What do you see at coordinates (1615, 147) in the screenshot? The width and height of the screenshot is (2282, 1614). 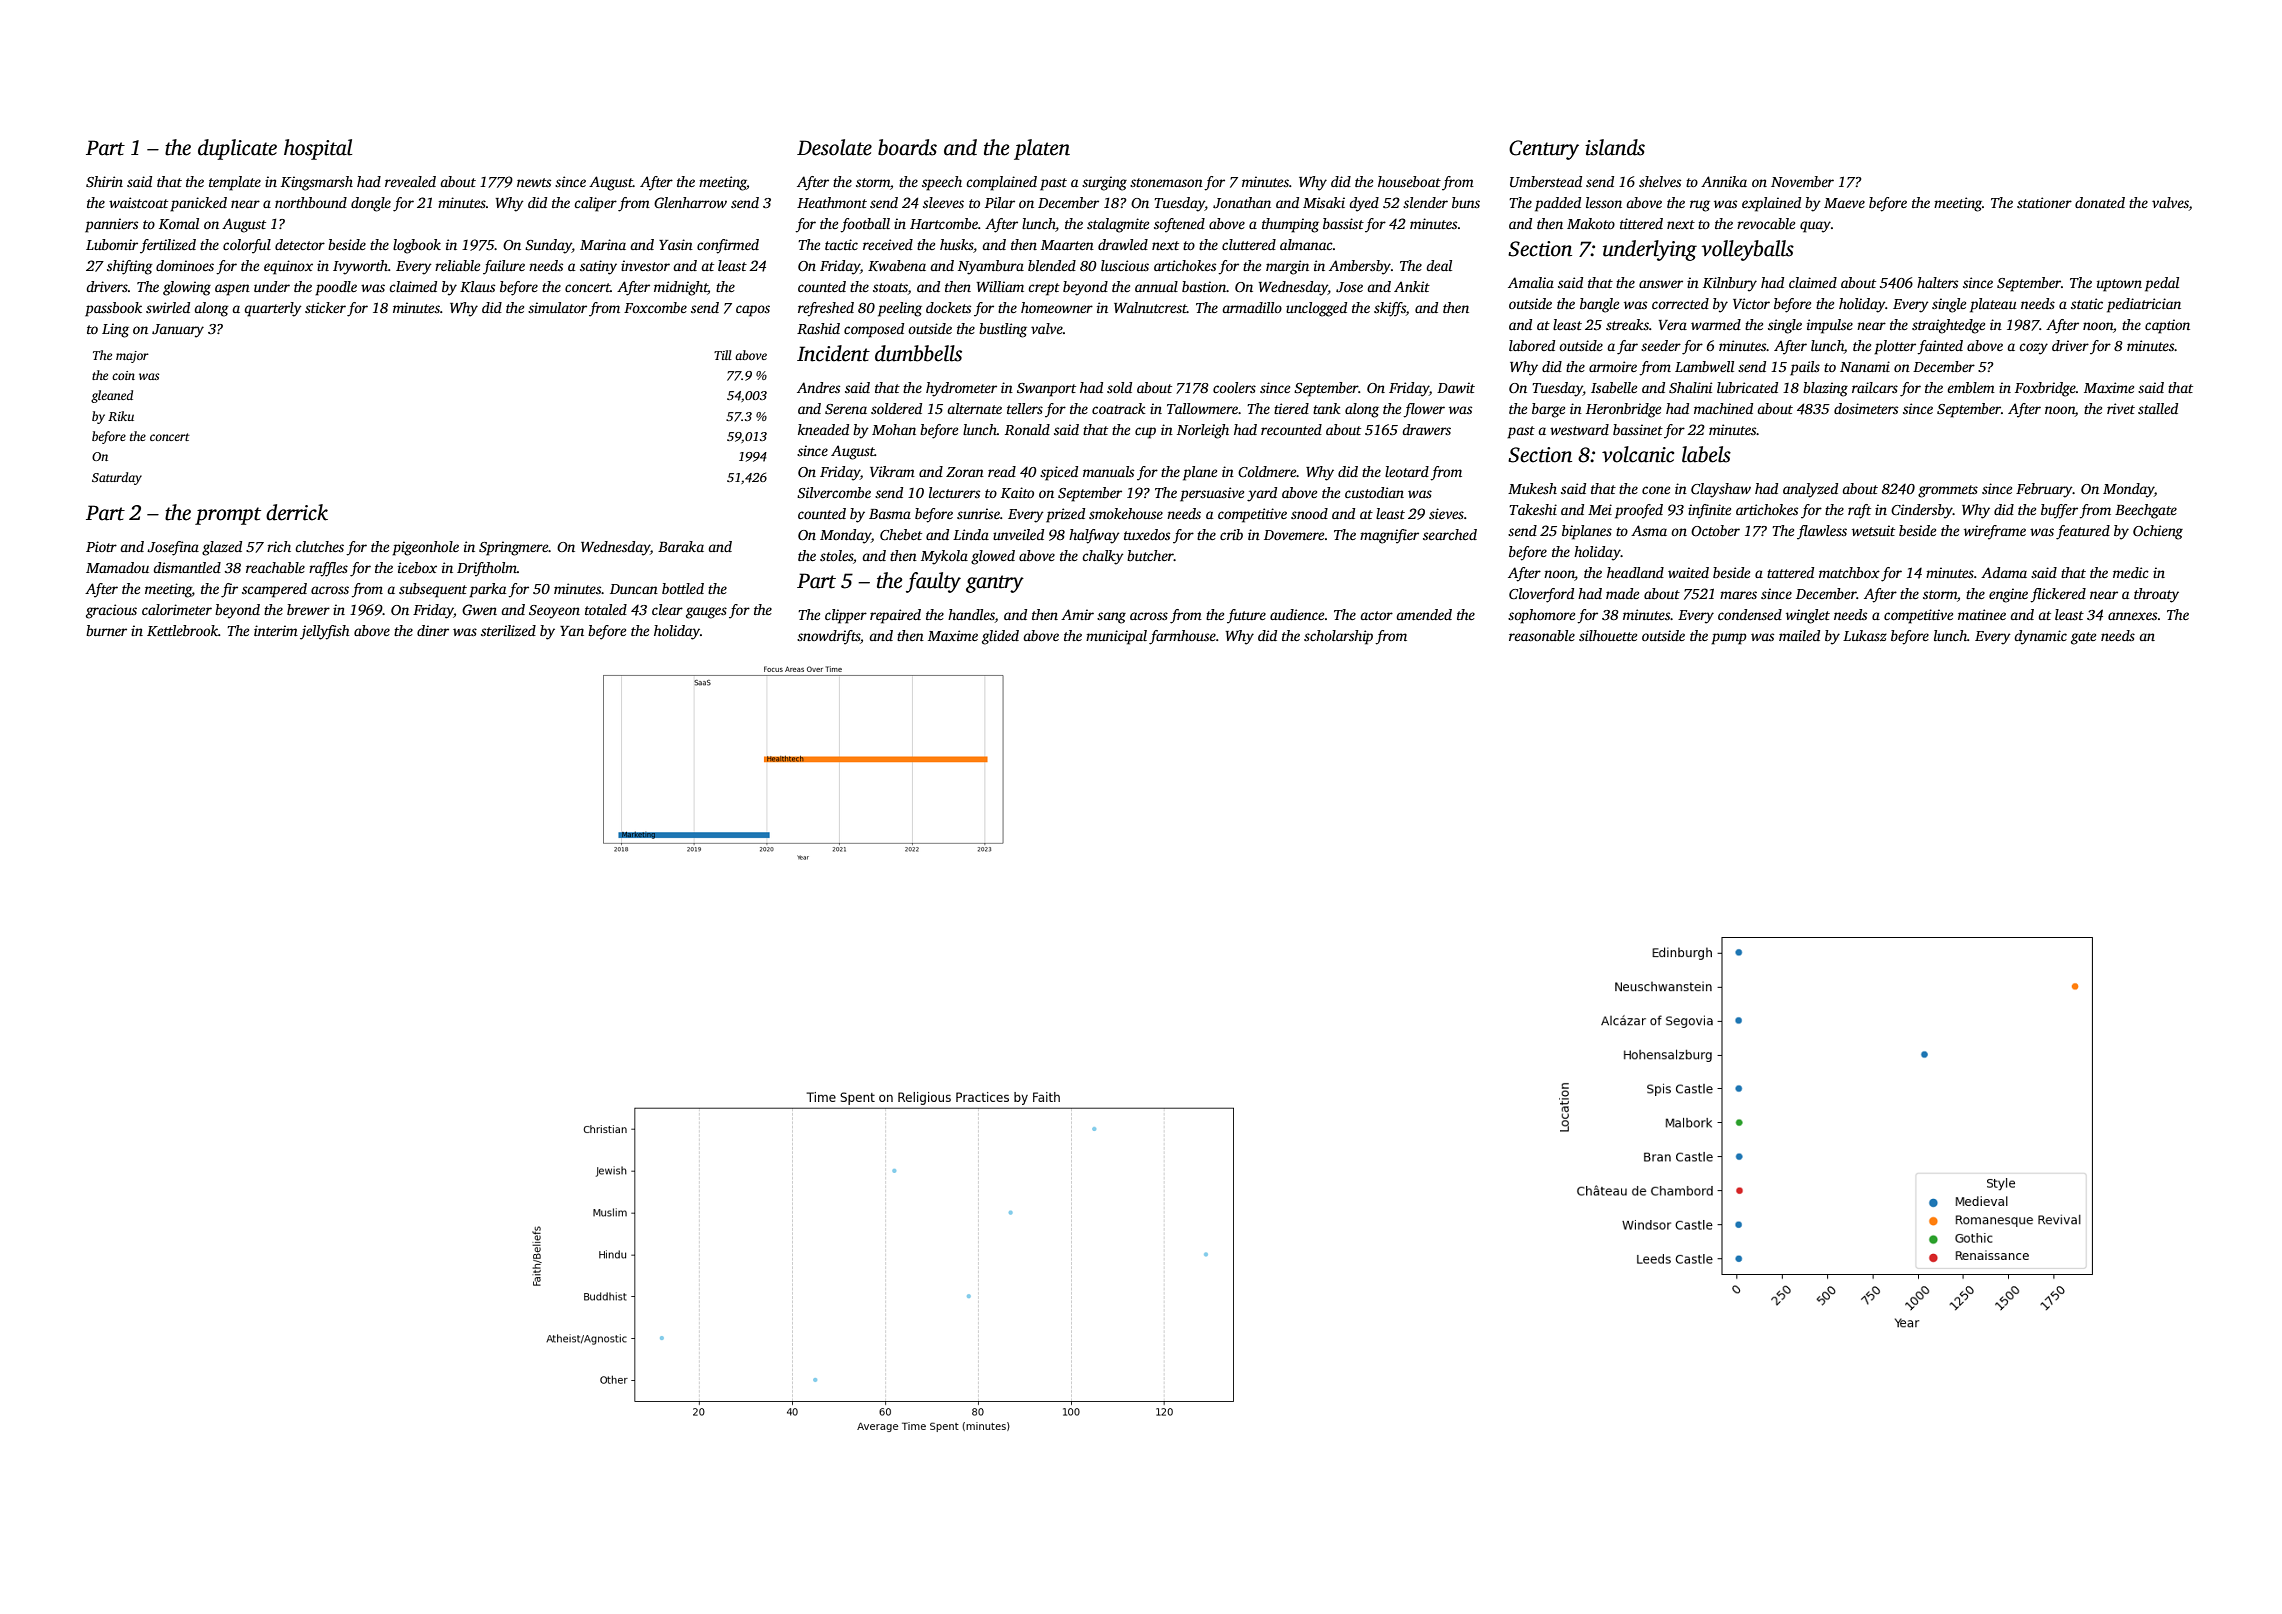 I see `islands` at bounding box center [1615, 147].
